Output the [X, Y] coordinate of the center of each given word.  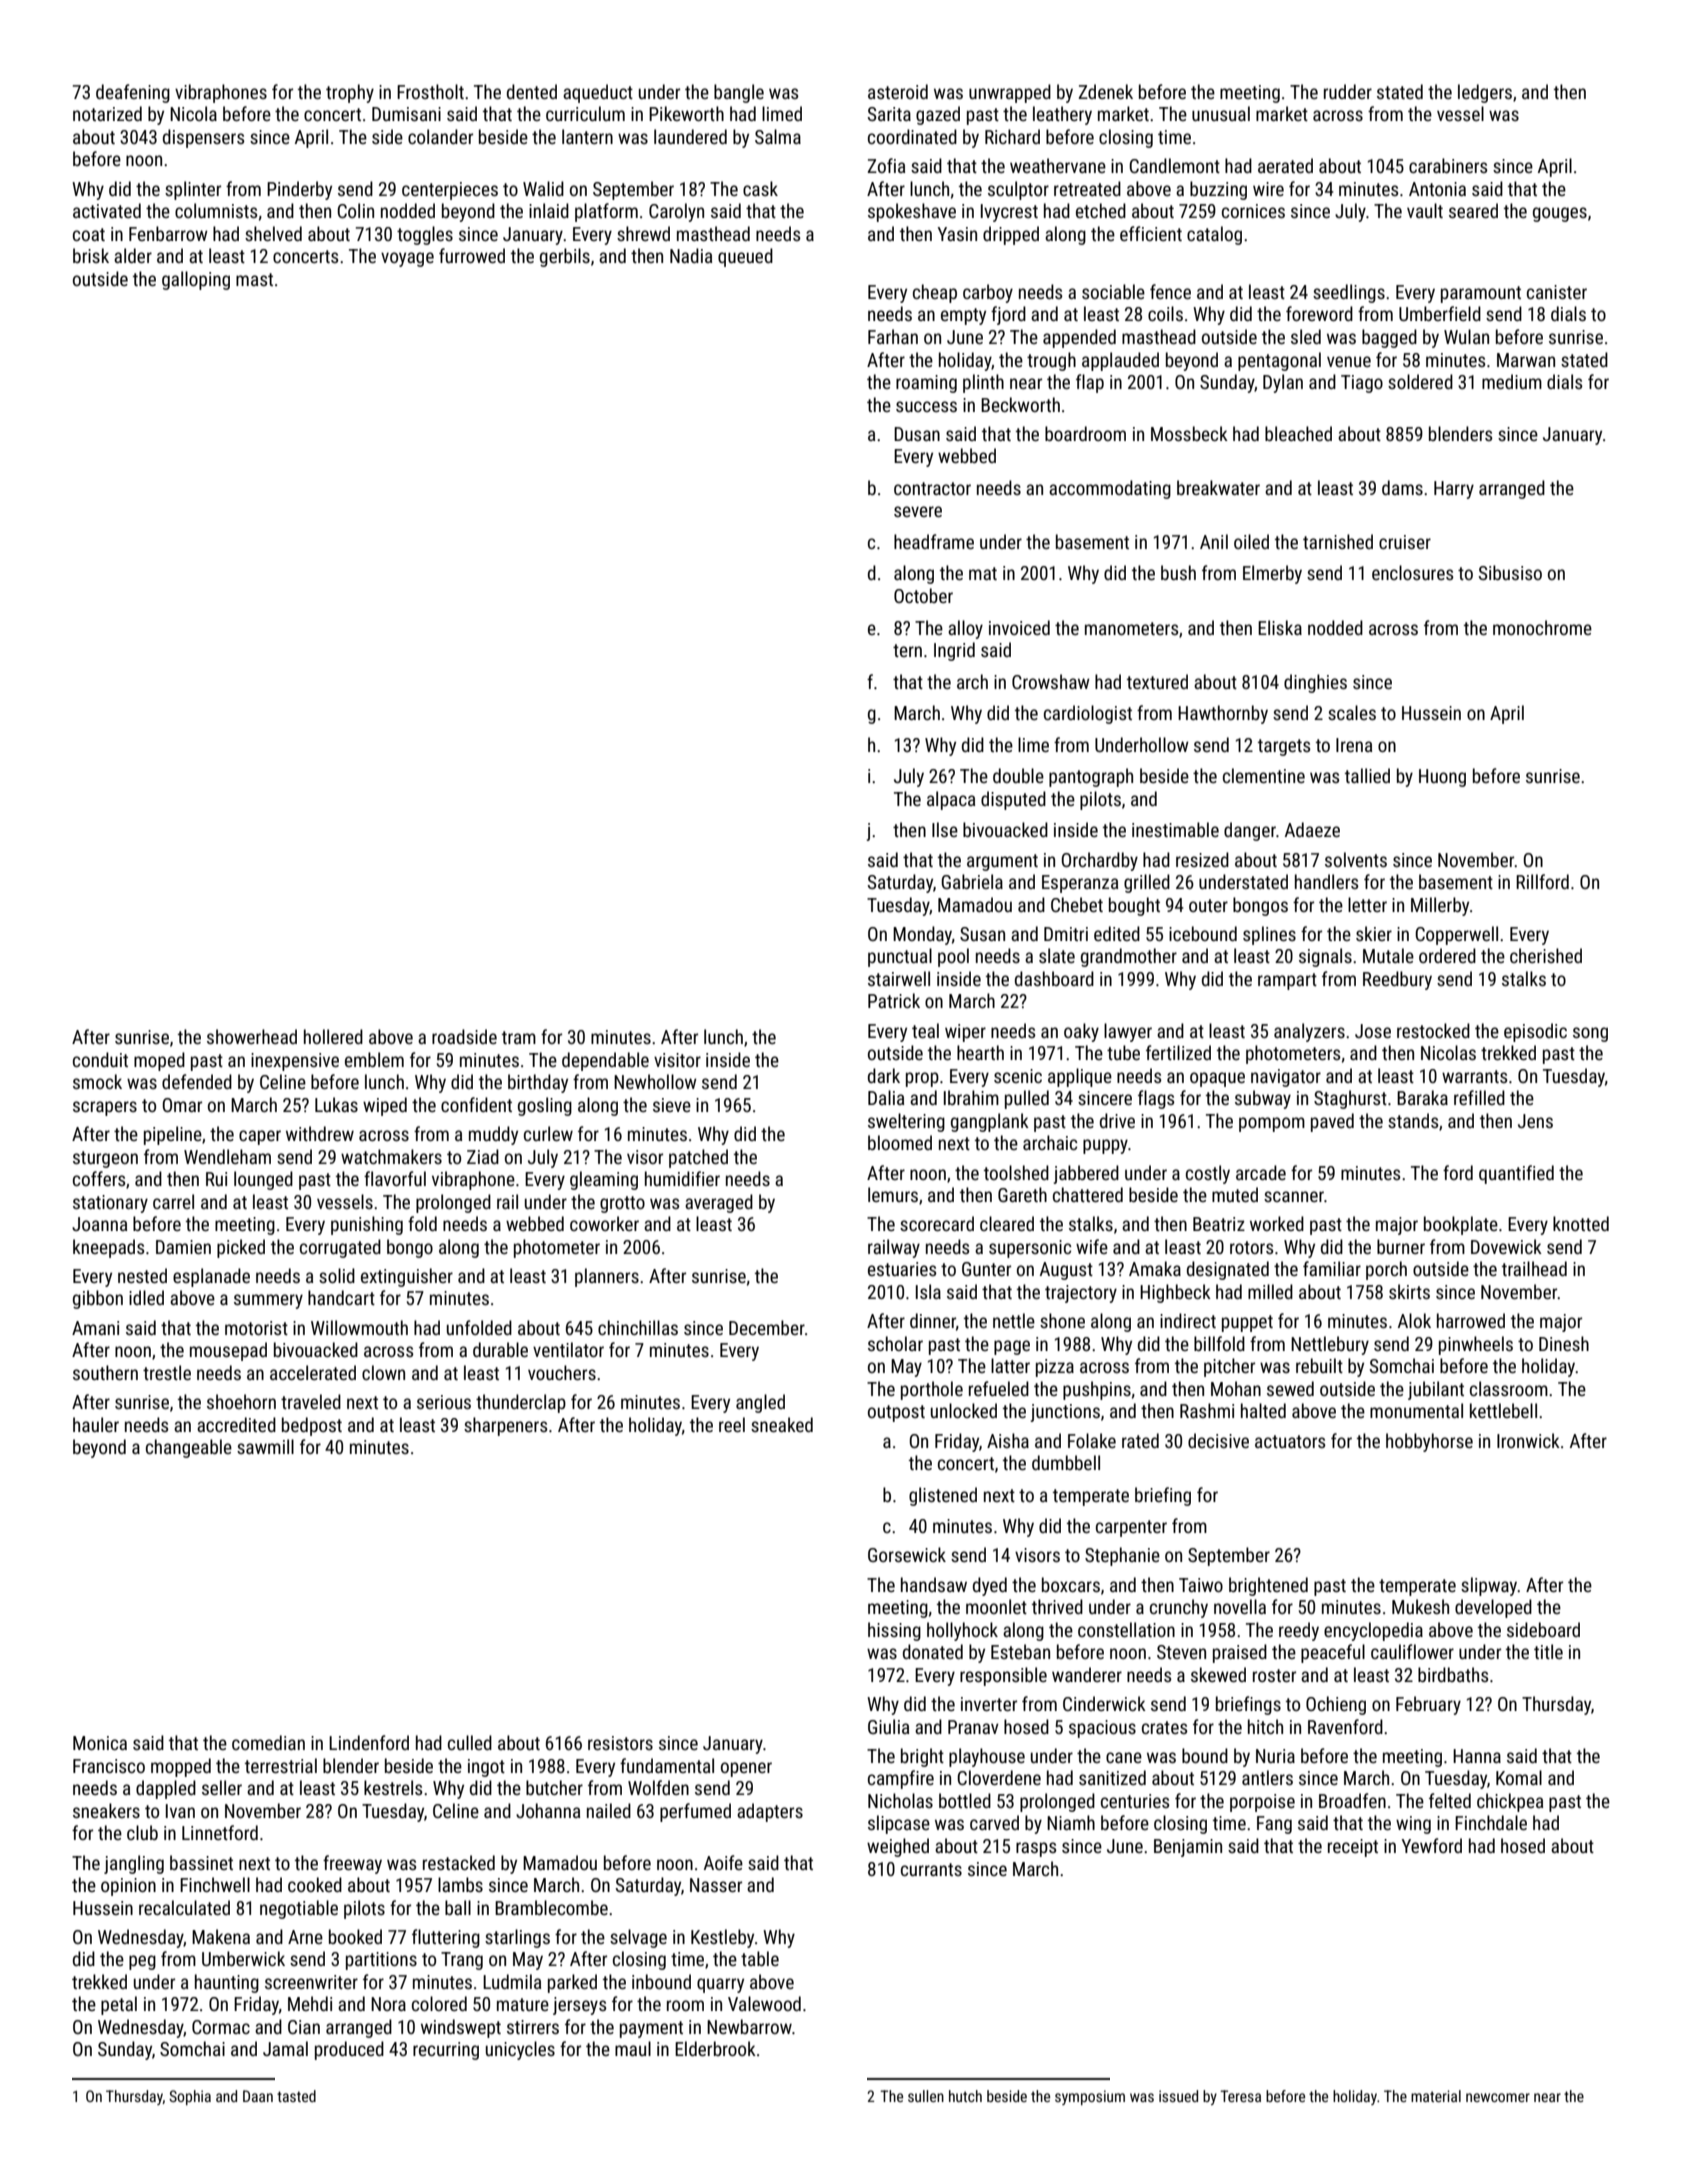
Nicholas [900, 1800]
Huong [1442, 778]
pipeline [173, 1135]
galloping [196, 280]
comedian [268, 1742]
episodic [1535, 1032]
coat [89, 234]
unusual [1221, 113]
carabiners [1448, 165]
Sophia [190, 2097]
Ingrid [954, 651]
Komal [1519, 1777]
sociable [1113, 291]
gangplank [990, 1122]
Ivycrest [1009, 213]
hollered [333, 1036]
